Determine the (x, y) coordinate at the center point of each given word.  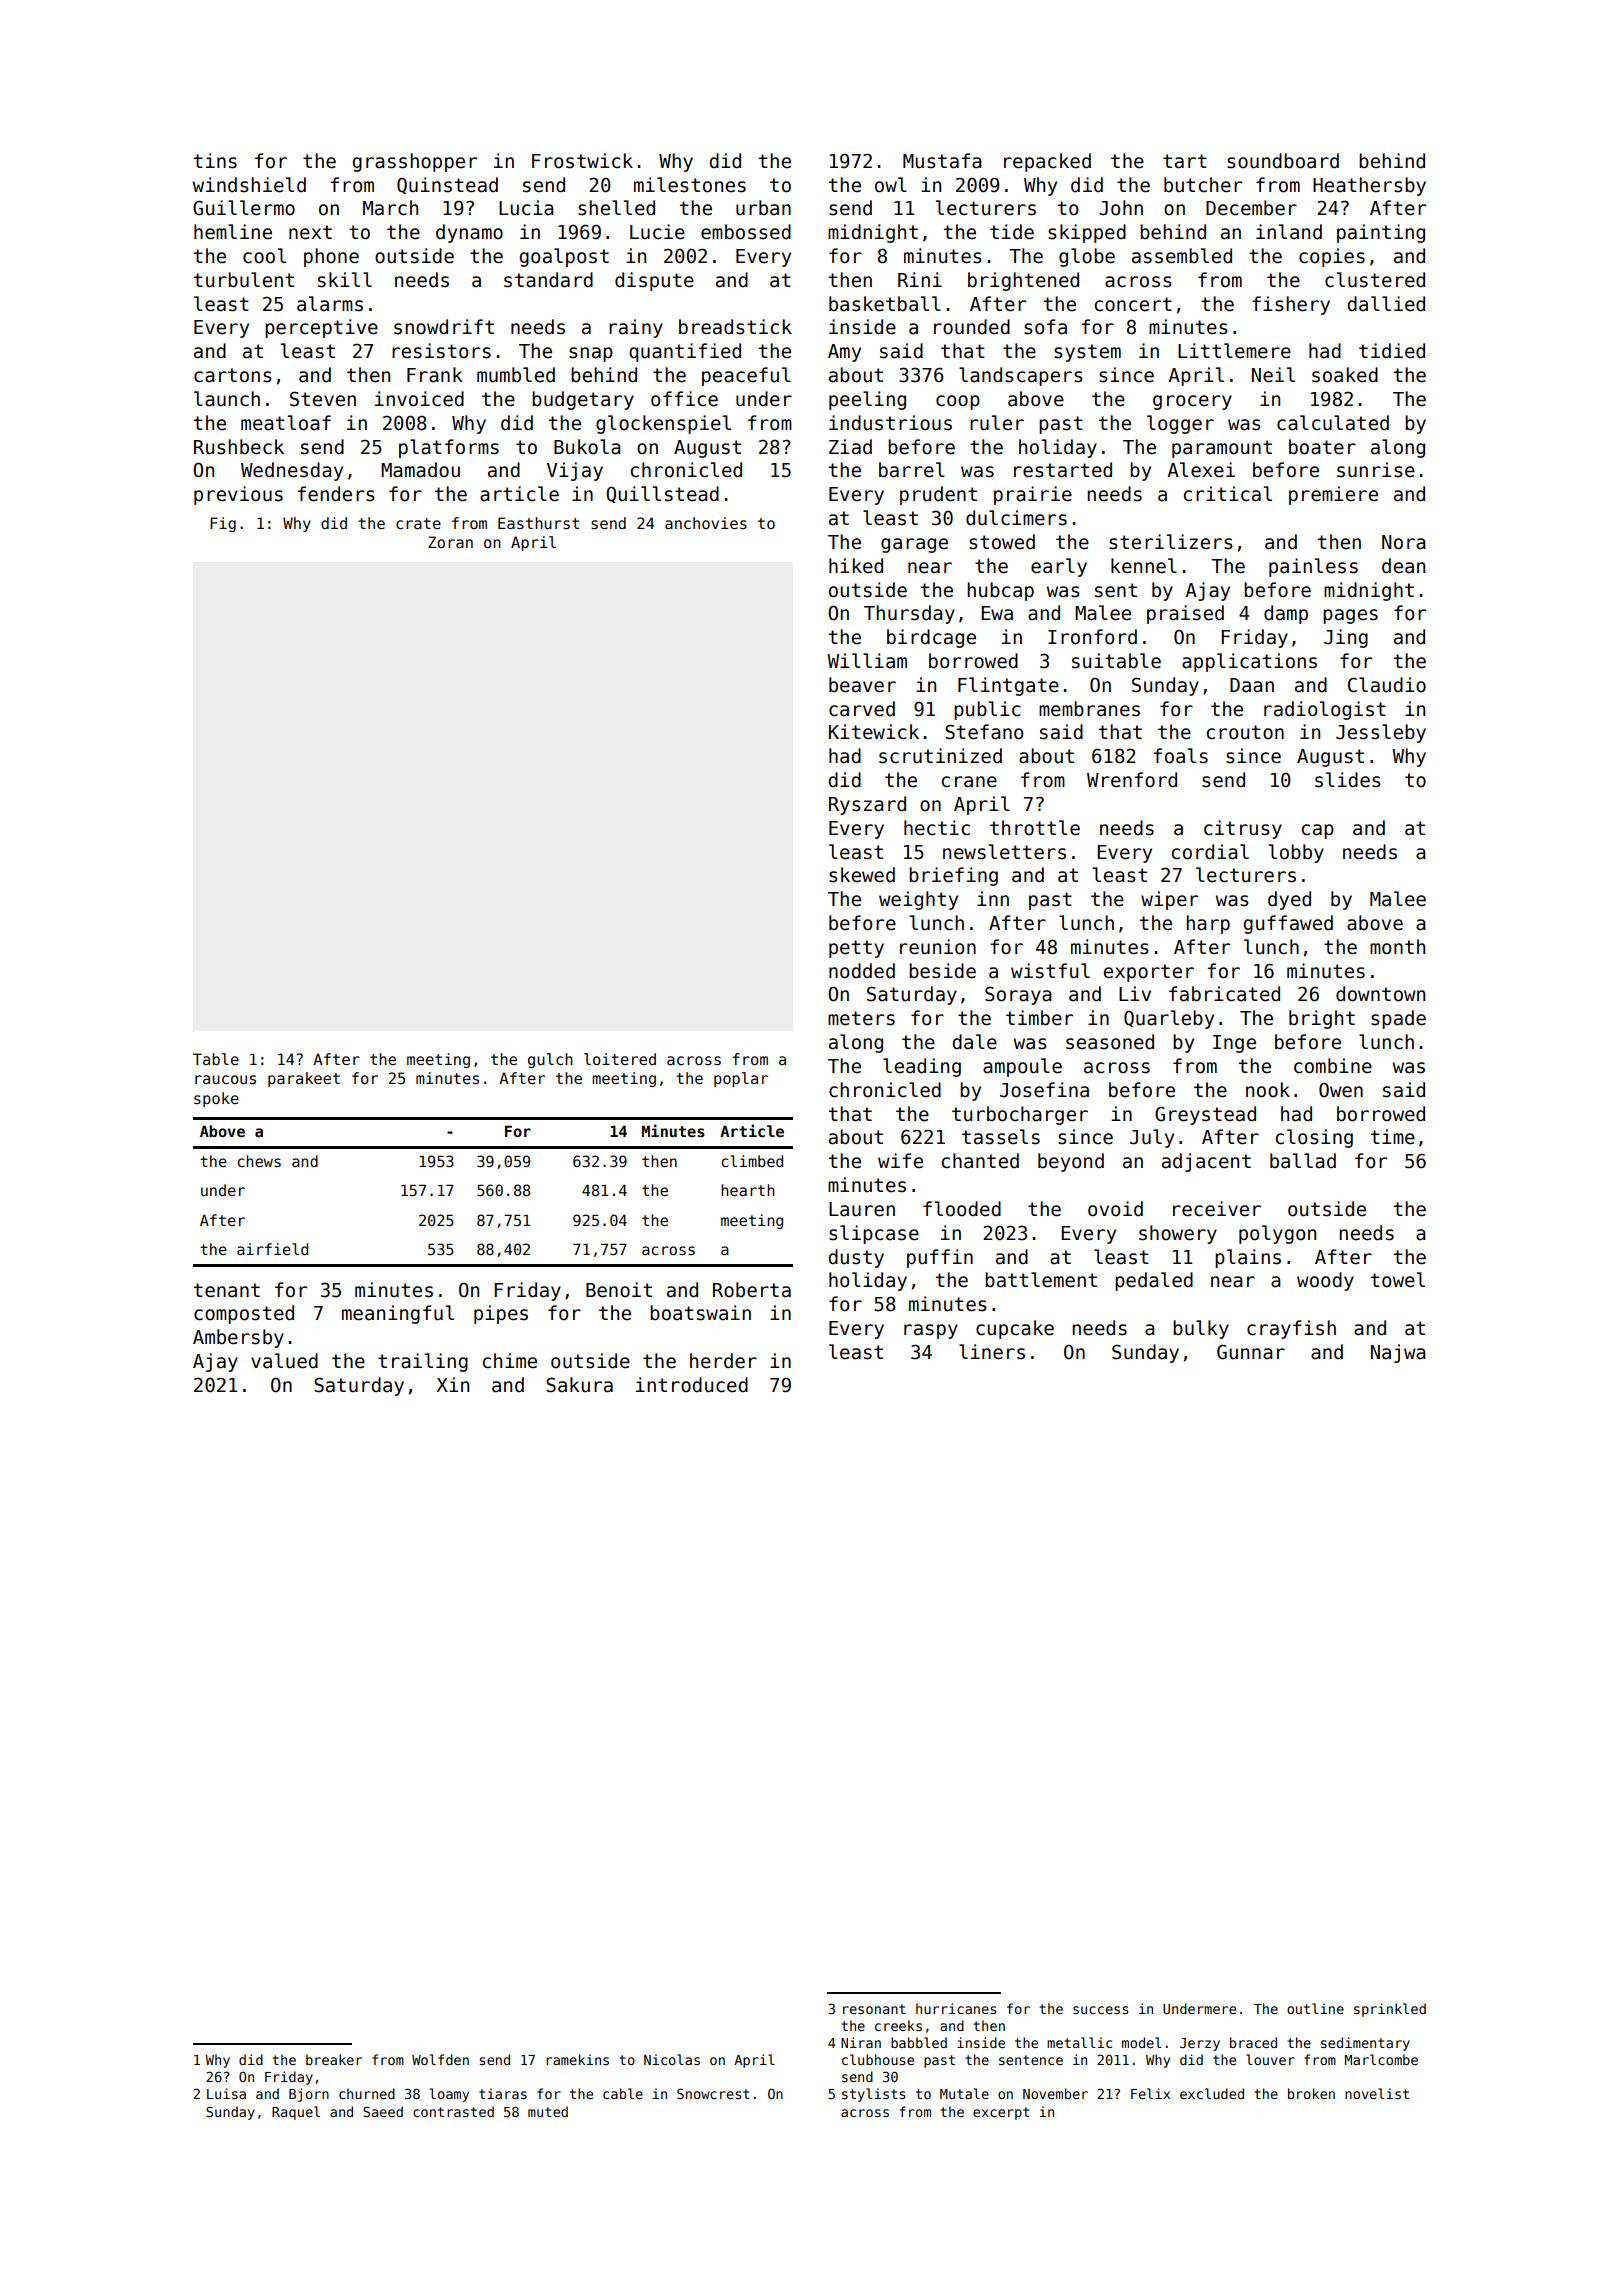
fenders (336, 494)
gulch (550, 1060)
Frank (435, 375)
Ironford (1092, 637)
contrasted (453, 2111)
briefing (953, 876)
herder (723, 1361)
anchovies (706, 523)
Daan (1252, 685)
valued (284, 1361)
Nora (1404, 542)
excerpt (1001, 2113)
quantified (685, 352)
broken (1311, 2093)
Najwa (1398, 1353)
